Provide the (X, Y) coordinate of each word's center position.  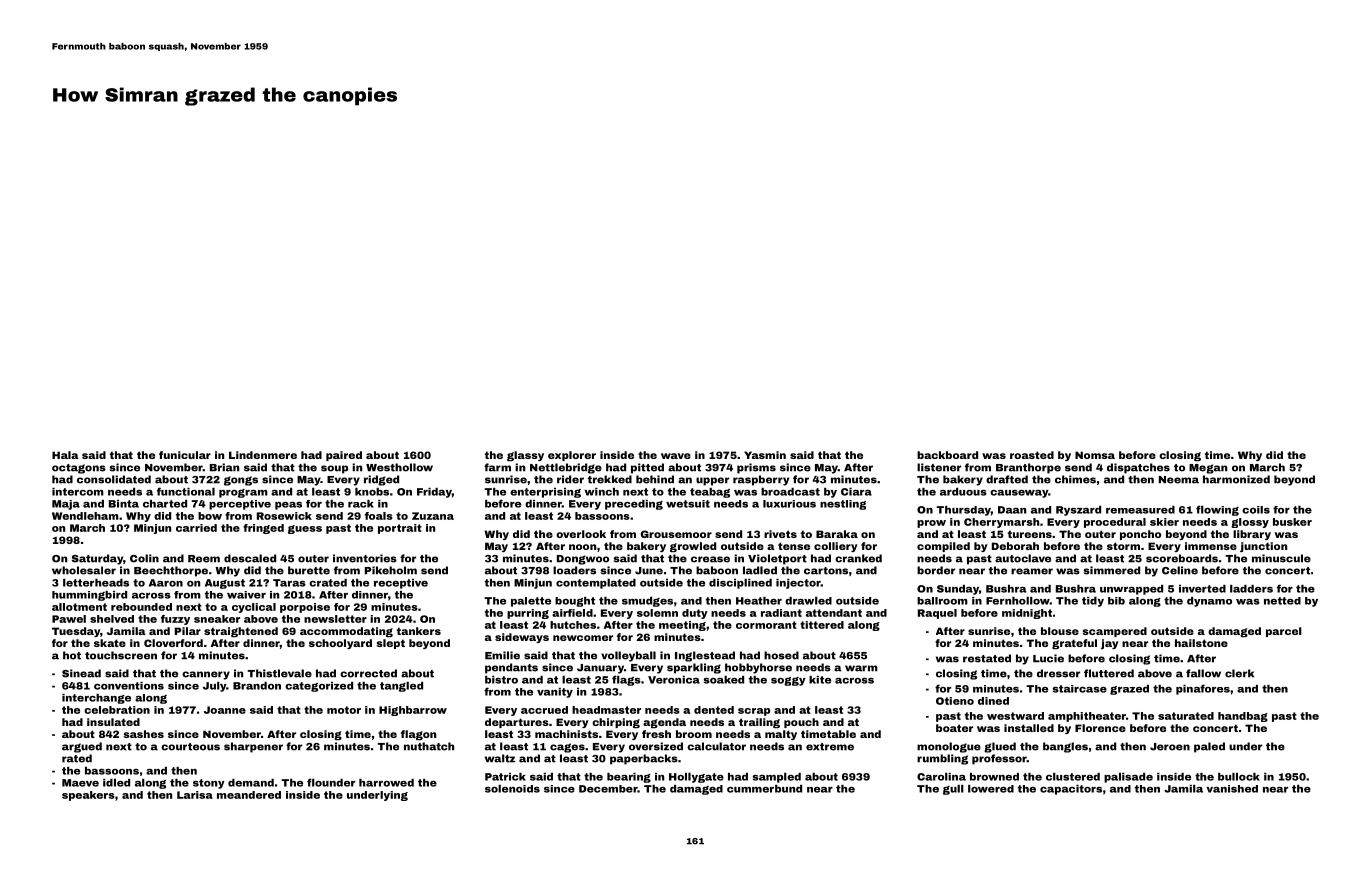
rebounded (141, 607)
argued (82, 747)
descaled (250, 558)
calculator (716, 746)
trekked (610, 479)
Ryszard (1078, 511)
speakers (88, 796)
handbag (1243, 717)
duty (695, 614)
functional (186, 491)
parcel (1284, 632)
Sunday (958, 590)
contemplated (596, 584)
